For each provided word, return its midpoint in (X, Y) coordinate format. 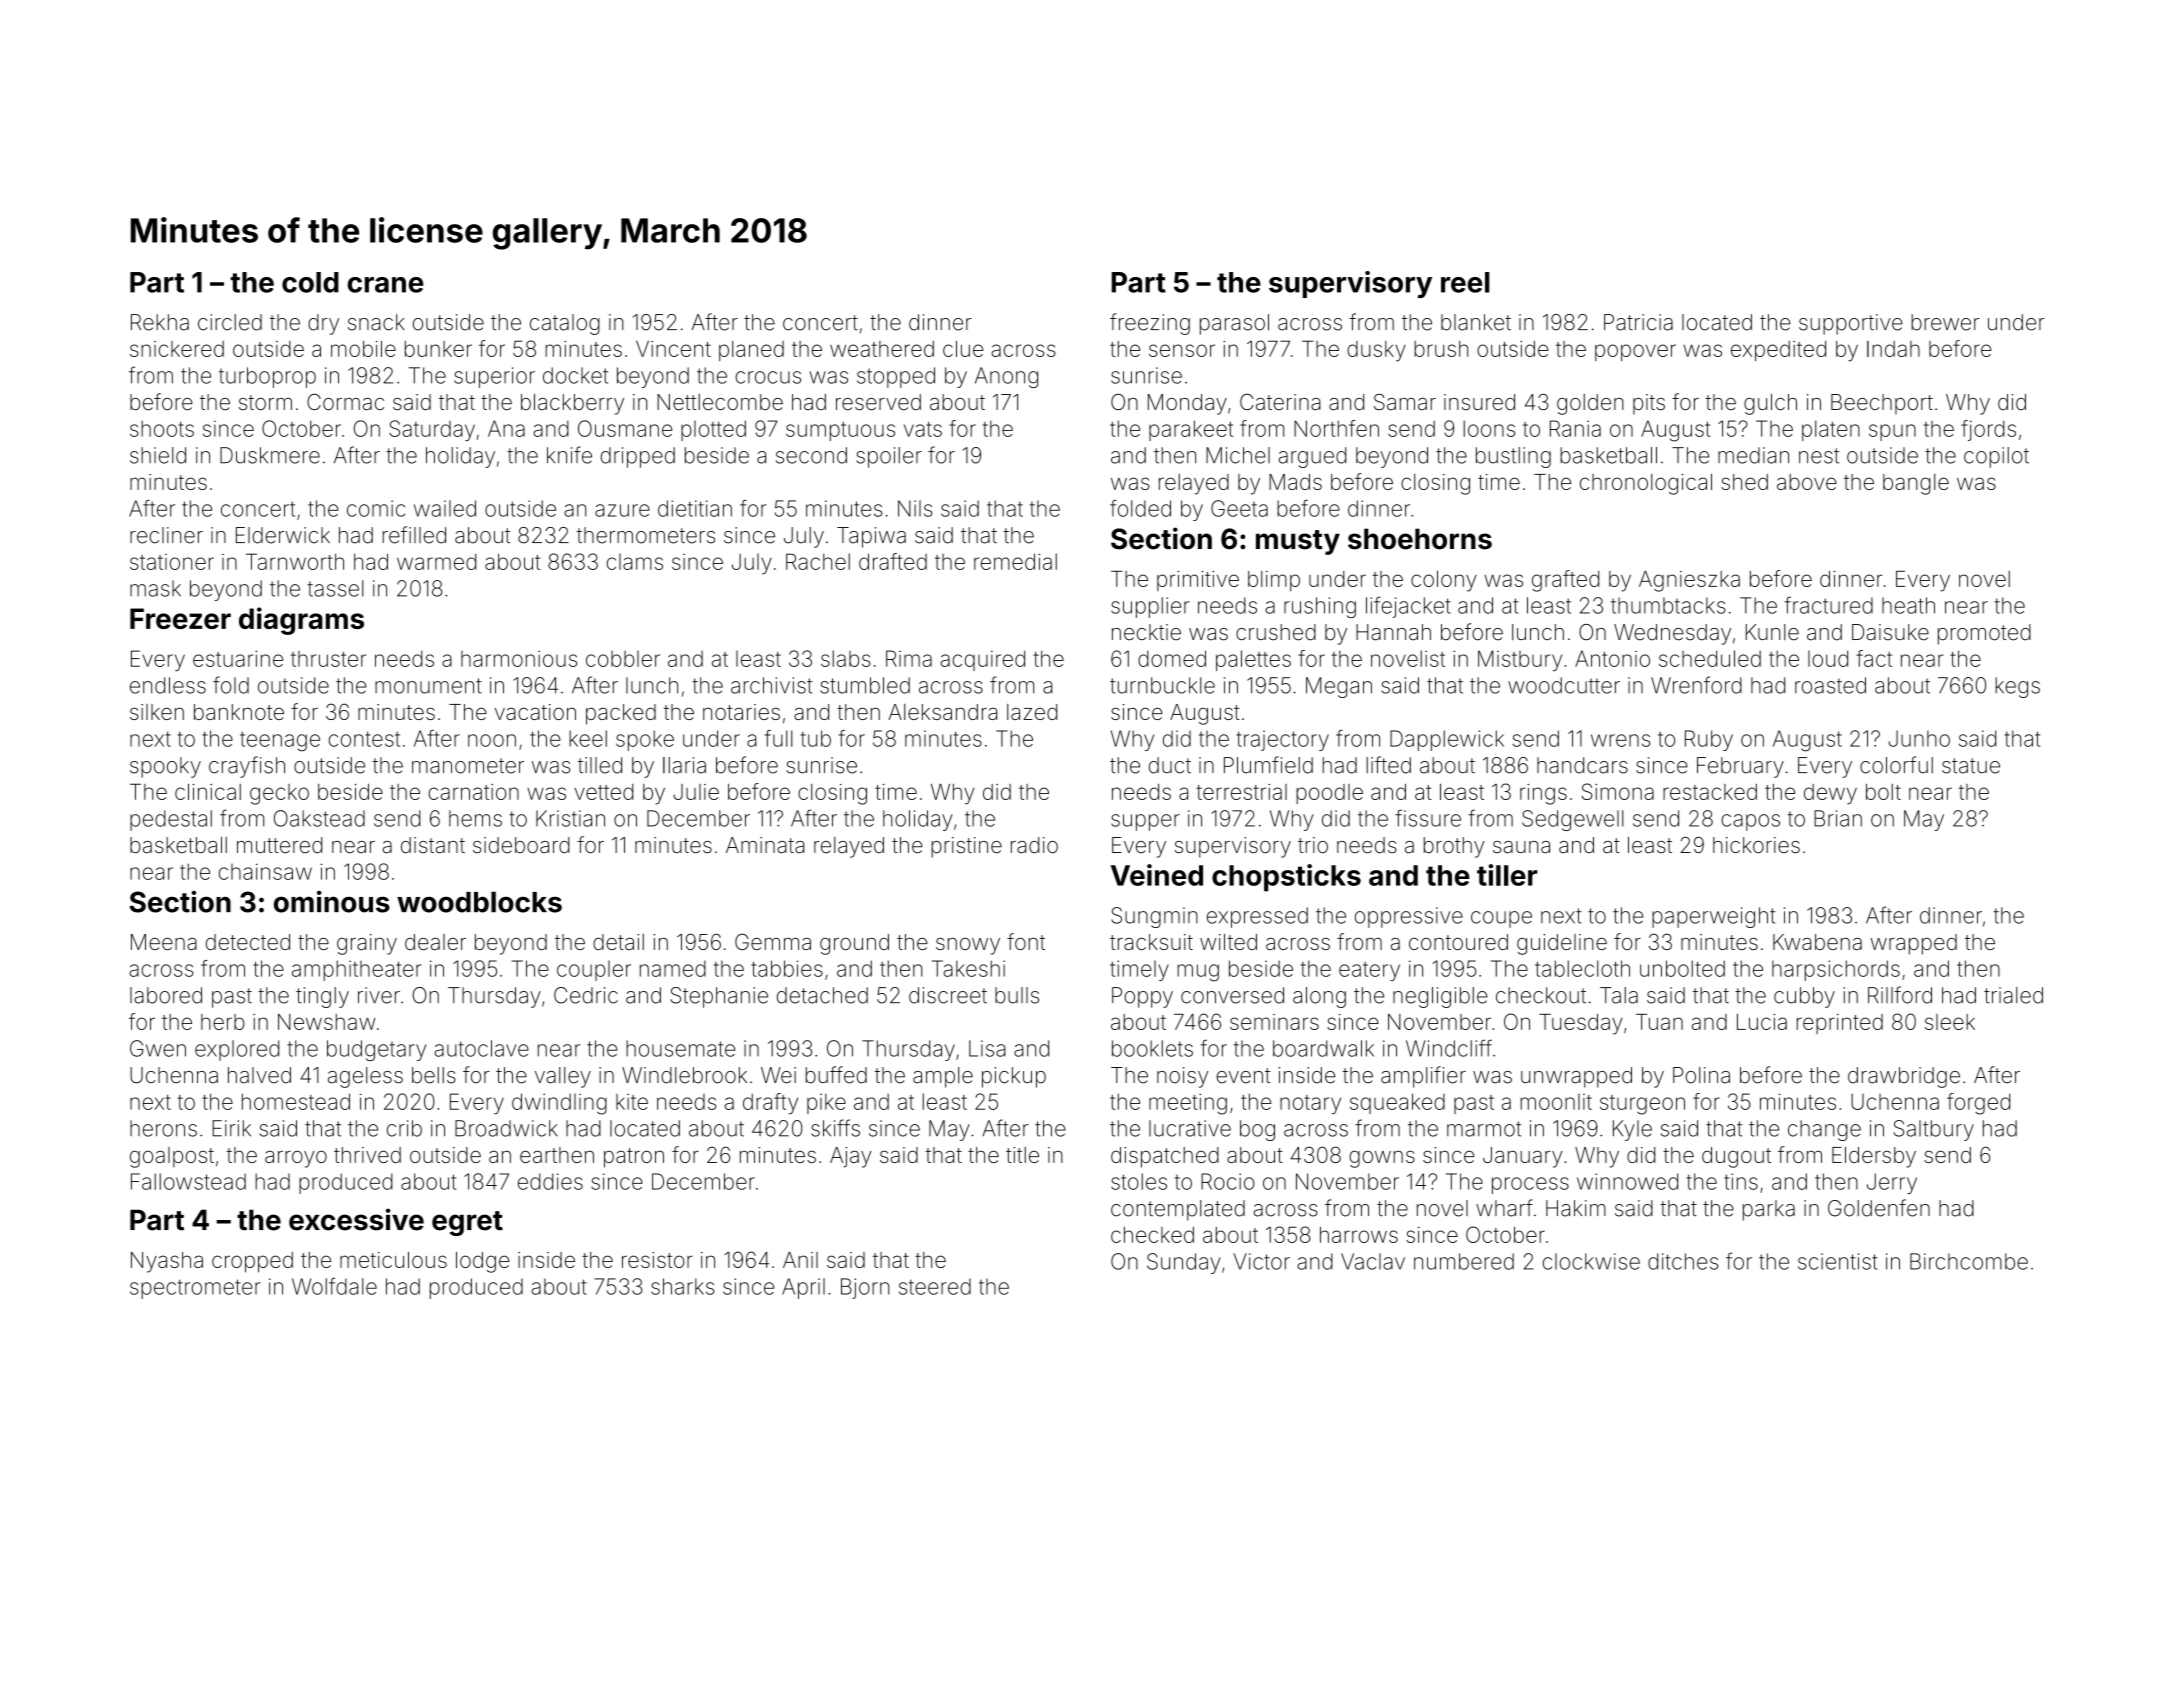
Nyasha (167, 1262)
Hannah (1393, 632)
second (811, 455)
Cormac (345, 402)
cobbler (623, 658)
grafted (1565, 581)
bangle (1916, 484)
